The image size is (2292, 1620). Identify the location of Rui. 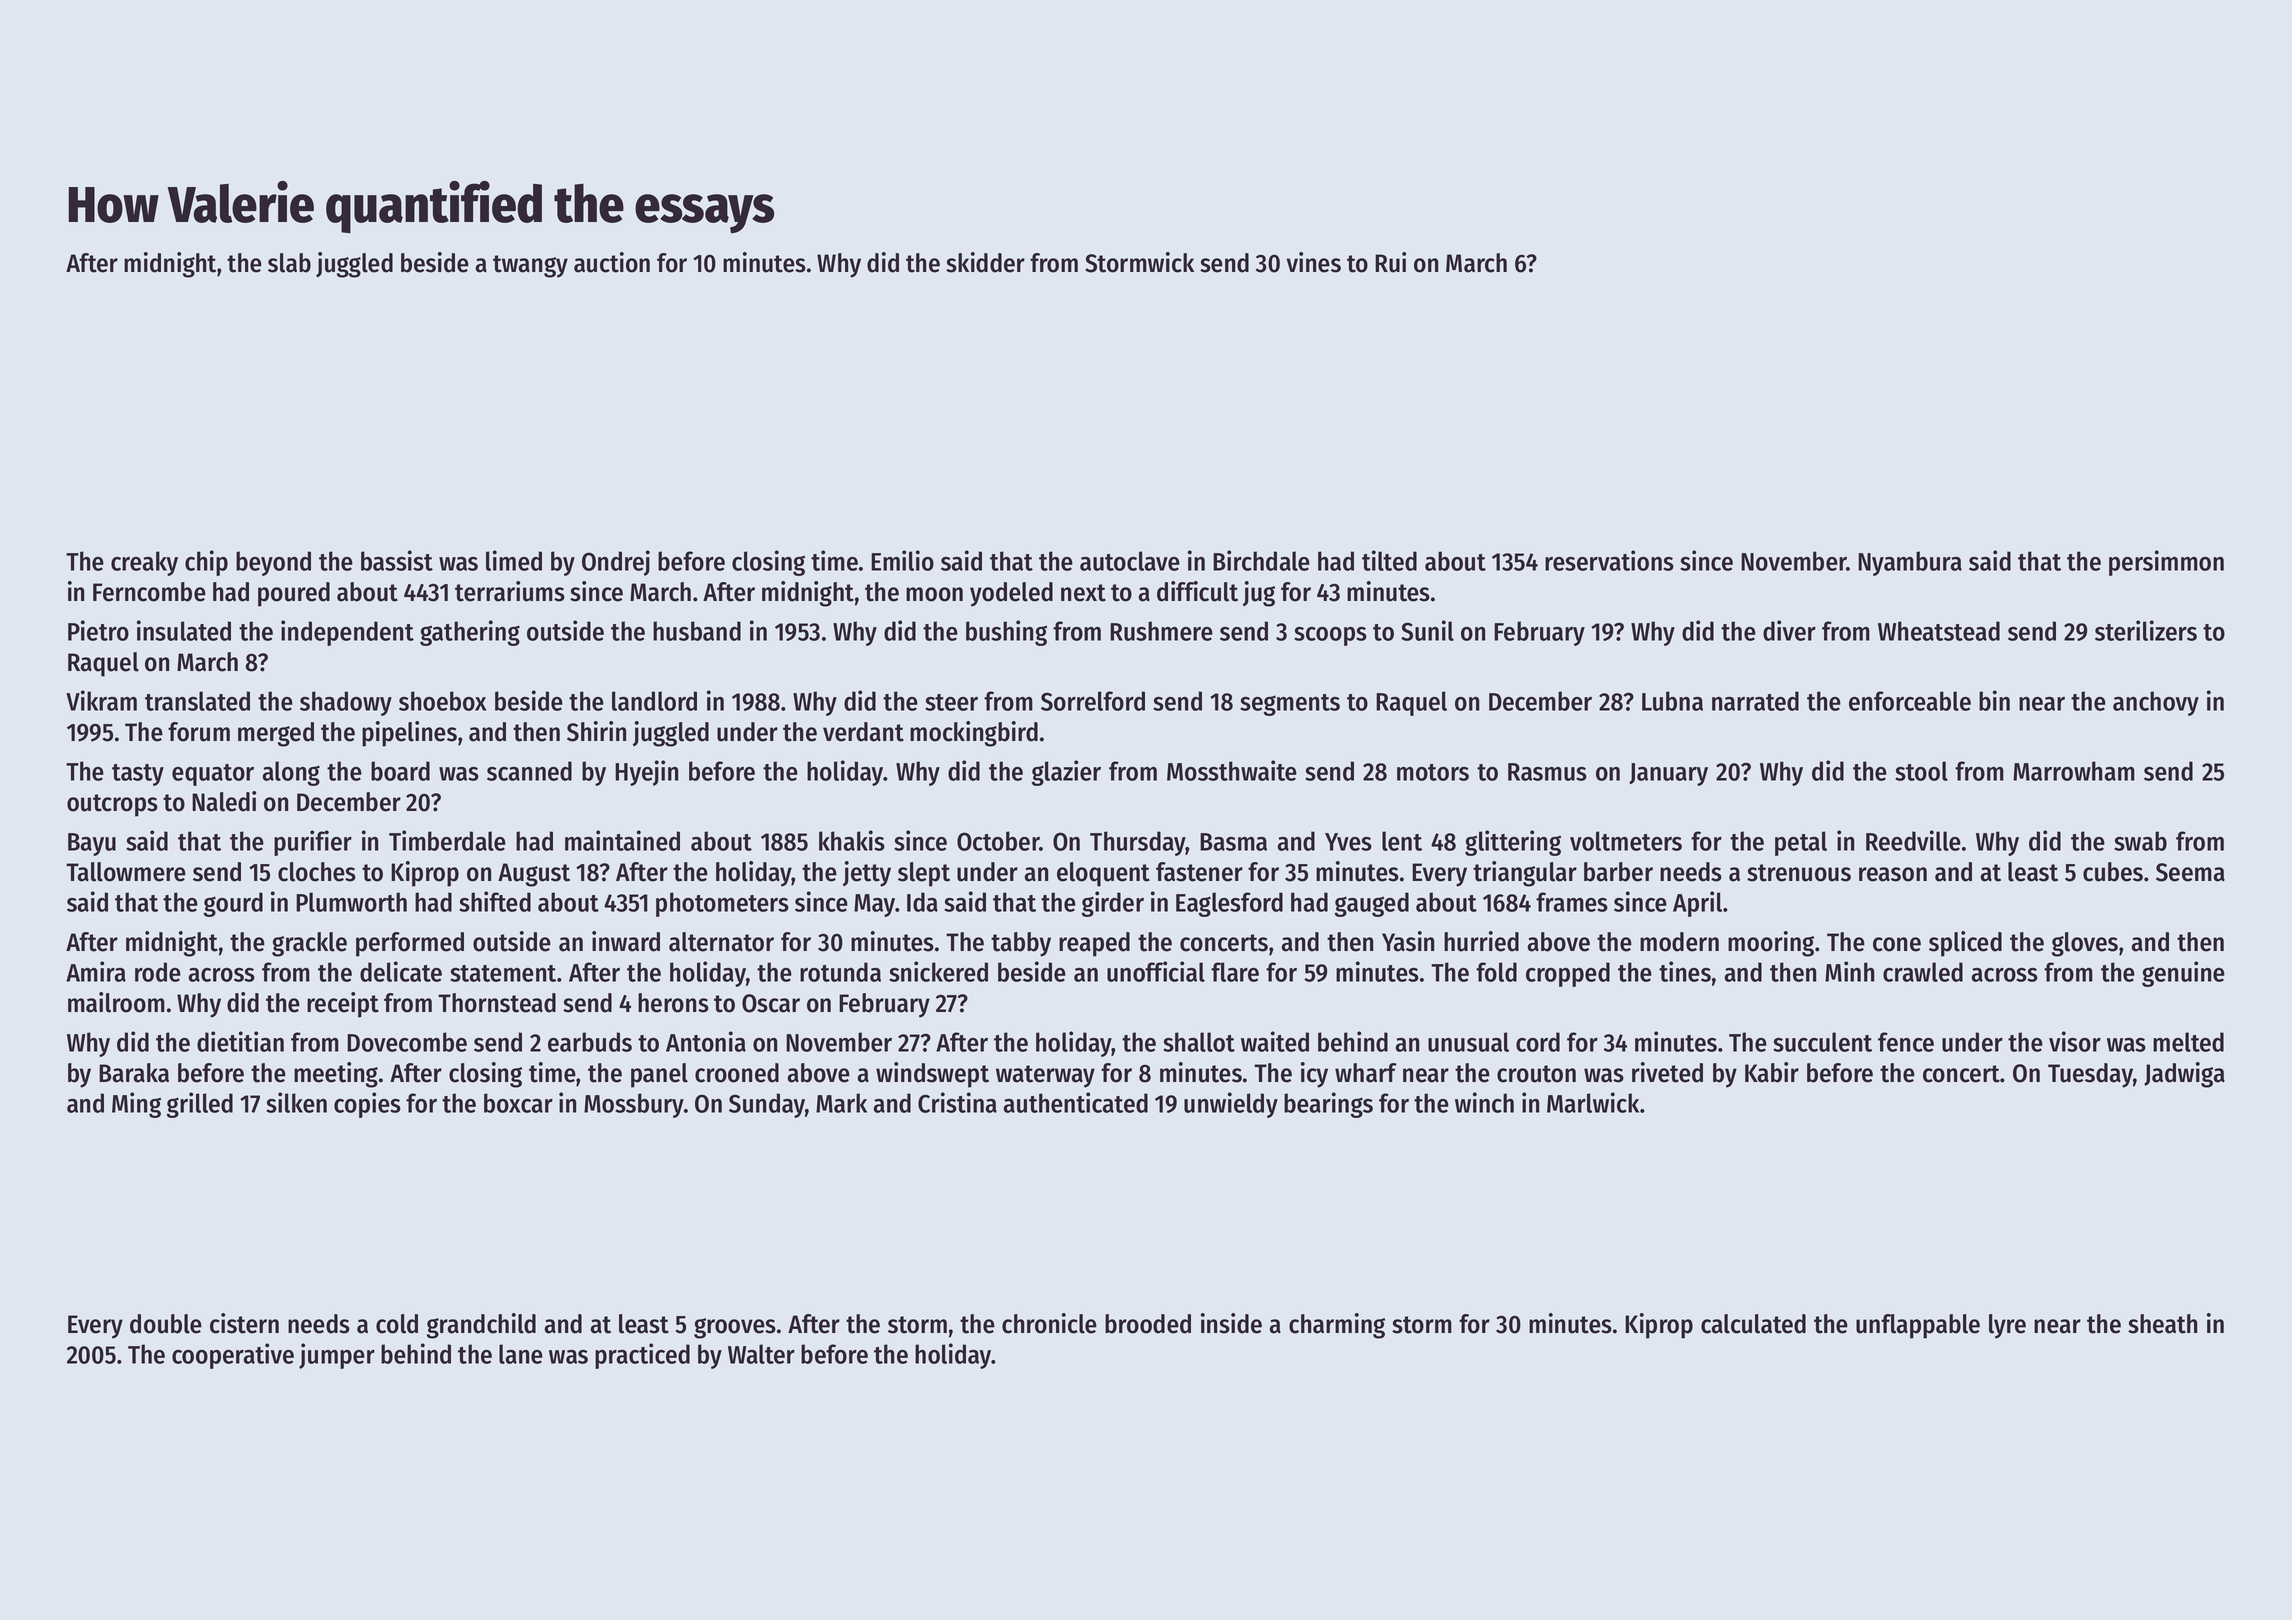
(1390, 262).
